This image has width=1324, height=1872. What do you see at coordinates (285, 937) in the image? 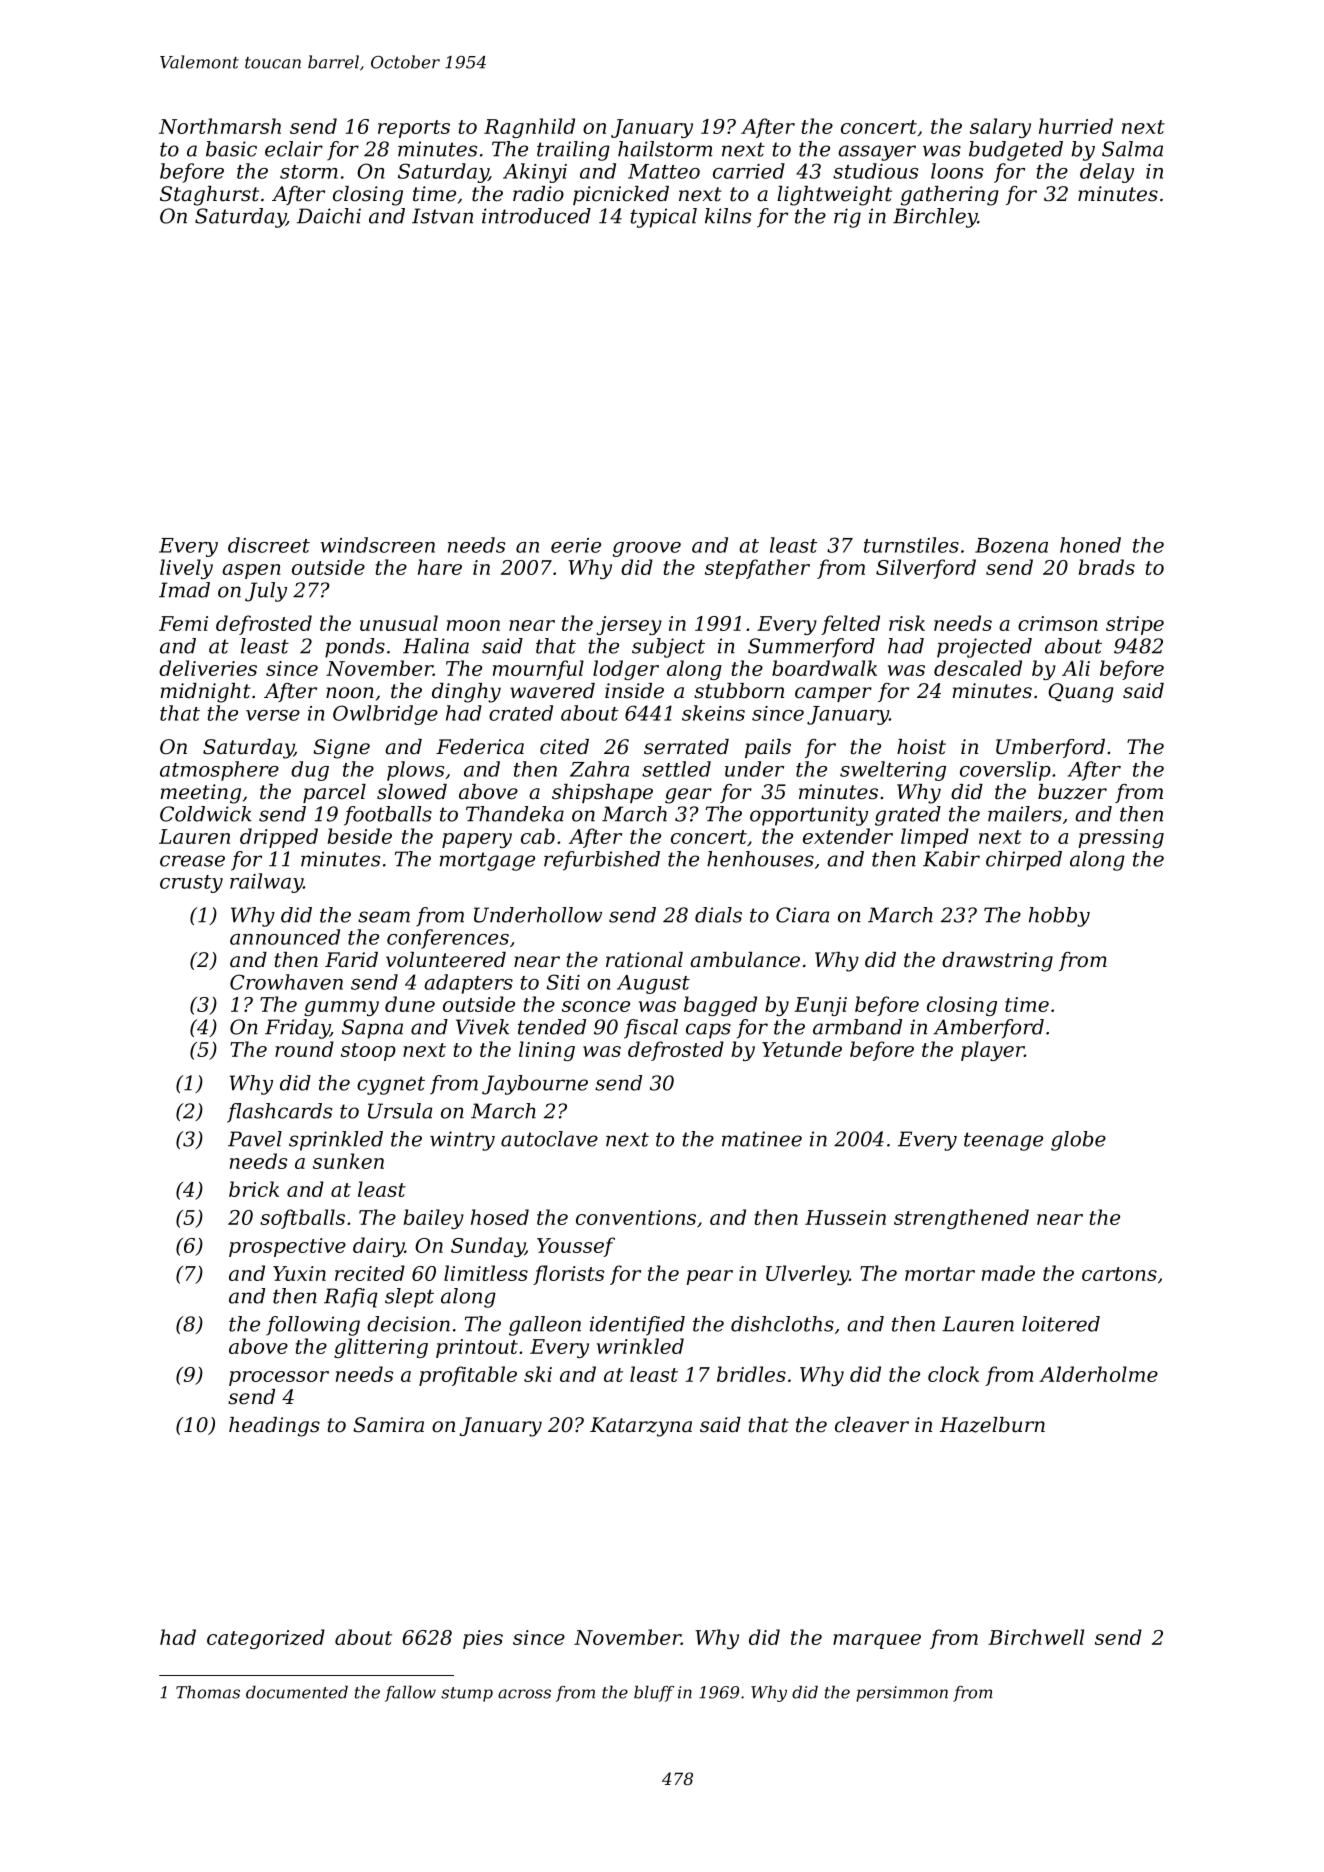
I see `announced` at bounding box center [285, 937].
